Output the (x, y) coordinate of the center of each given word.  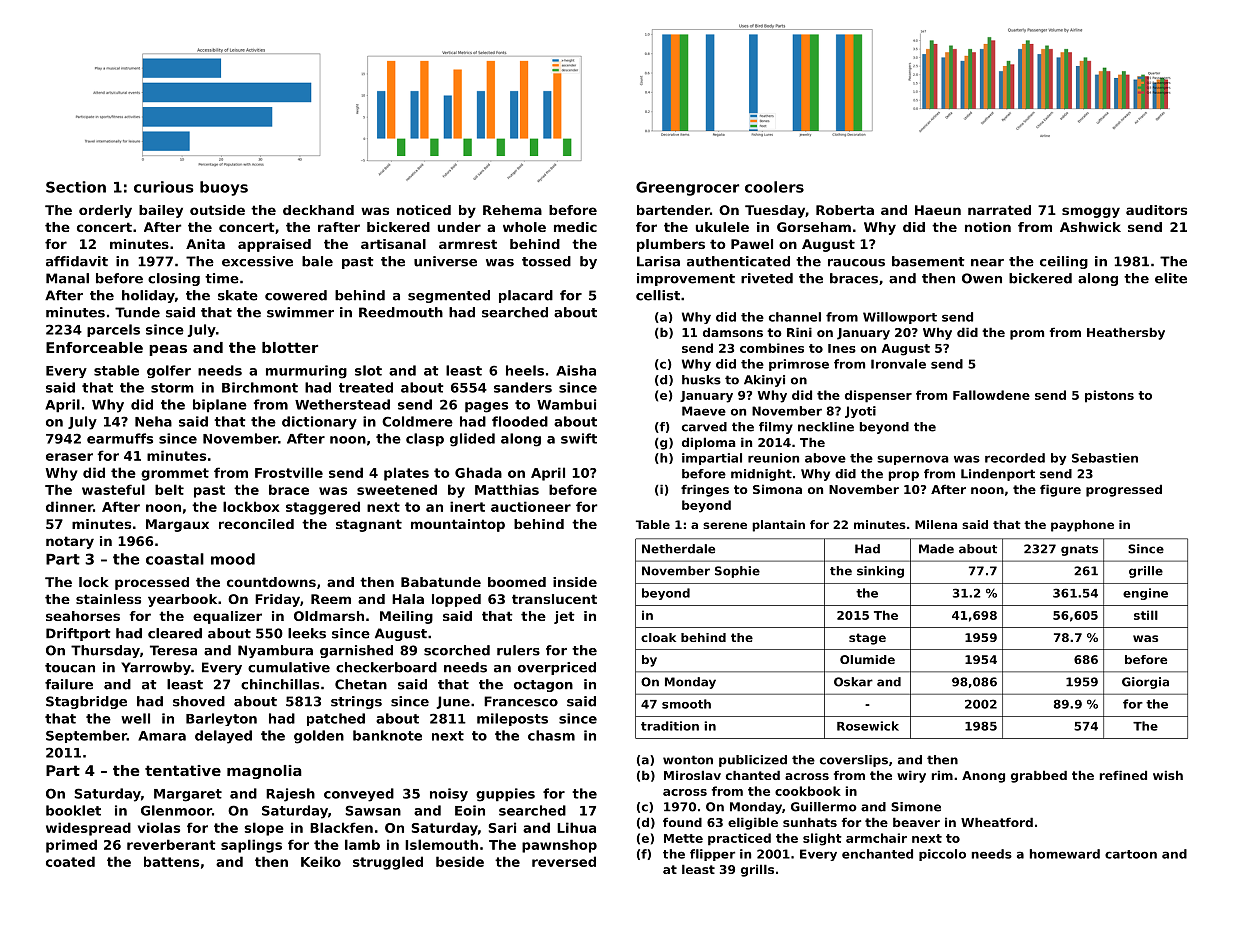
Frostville (289, 472)
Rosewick (868, 726)
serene (725, 525)
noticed (424, 210)
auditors (1156, 210)
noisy (449, 795)
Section (76, 187)
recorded (1015, 458)
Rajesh (290, 795)
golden (319, 737)
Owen (982, 278)
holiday (148, 296)
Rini (799, 332)
